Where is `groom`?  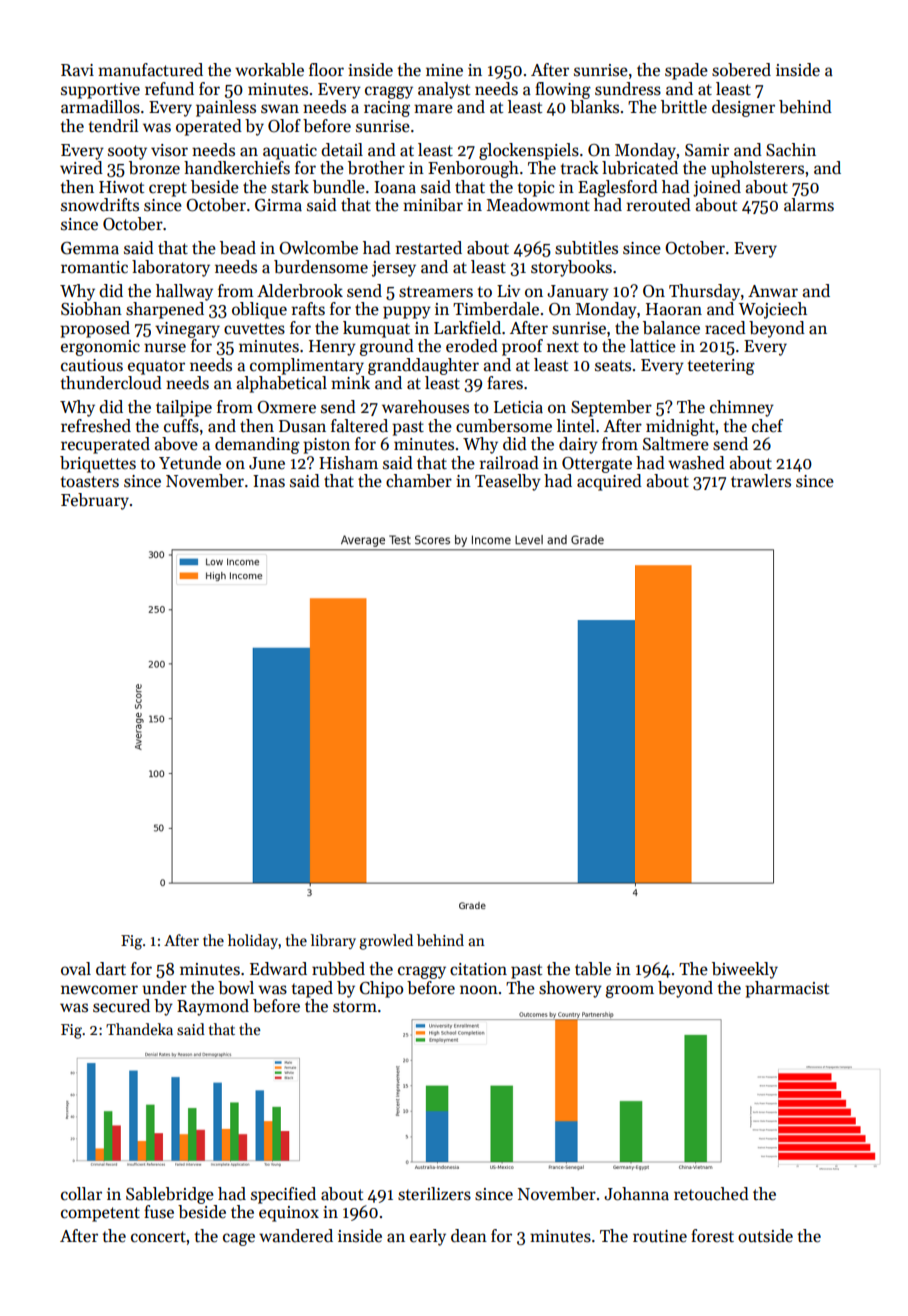
groom is located at coordinates (629, 991).
